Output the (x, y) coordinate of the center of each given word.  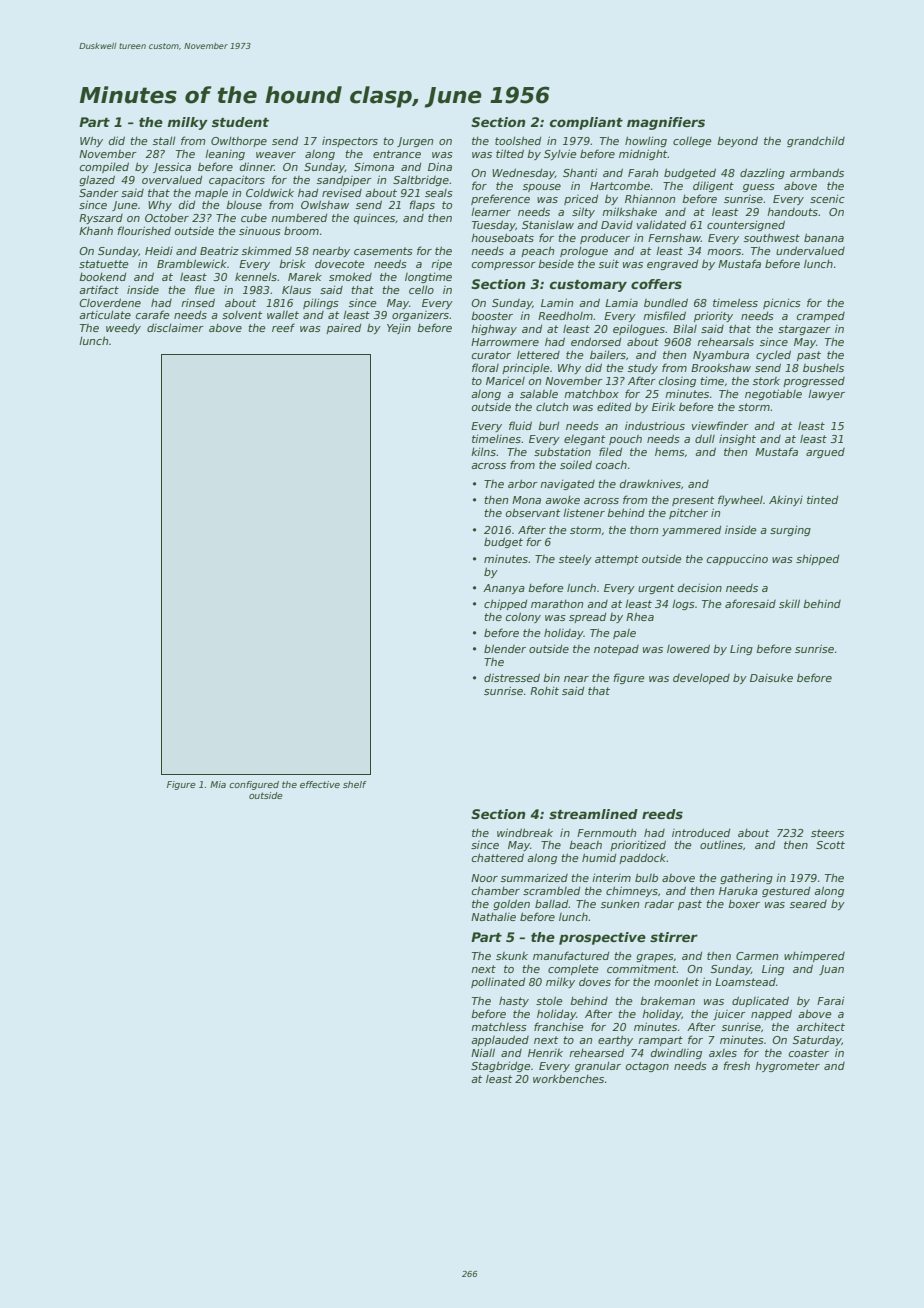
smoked (350, 276)
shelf (355, 784)
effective (320, 784)
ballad (552, 903)
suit (609, 263)
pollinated (498, 983)
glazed (97, 180)
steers (827, 833)
